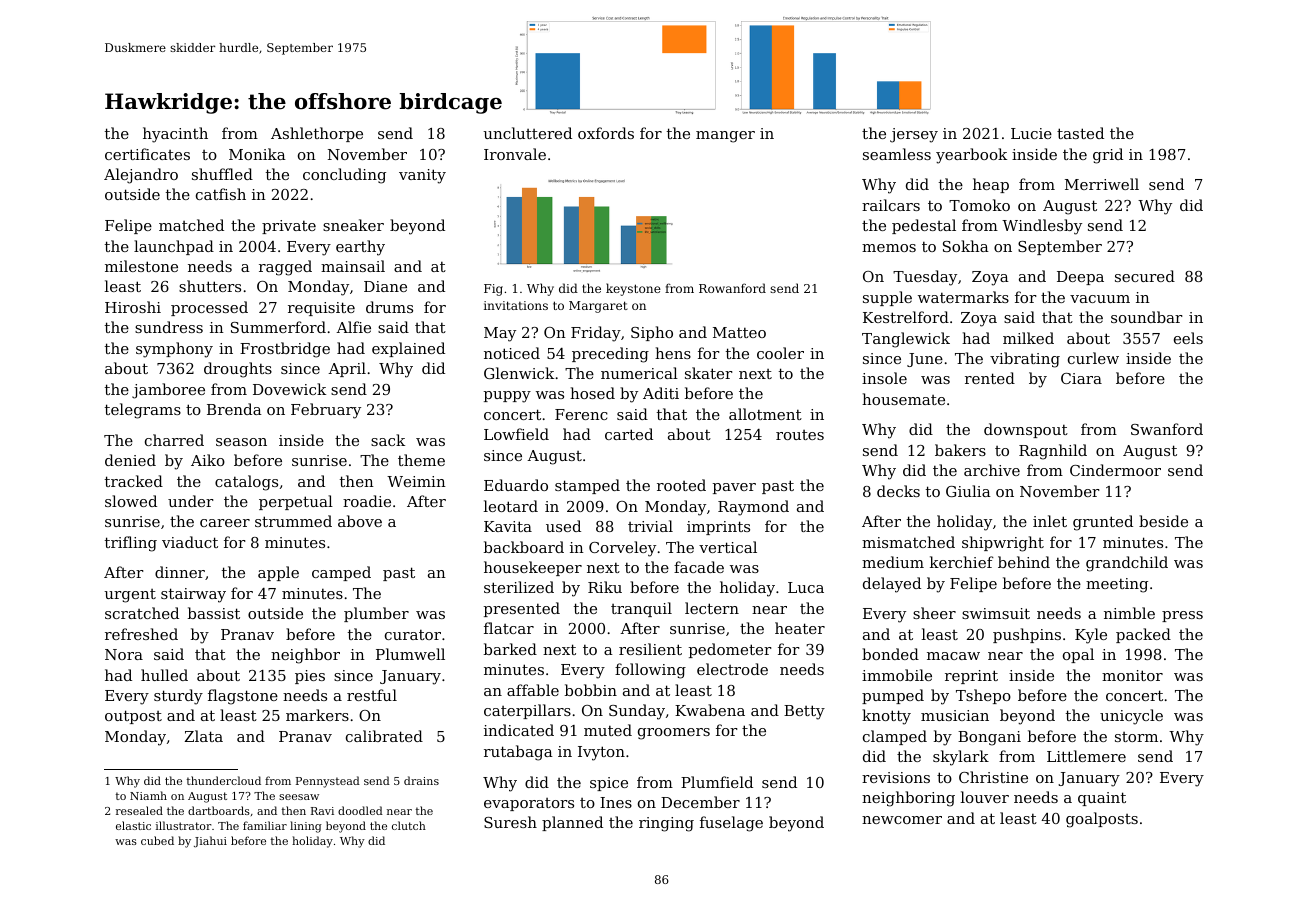 This screenshot has height=924, width=1308. What do you see at coordinates (522, 609) in the screenshot?
I see `presented` at bounding box center [522, 609].
